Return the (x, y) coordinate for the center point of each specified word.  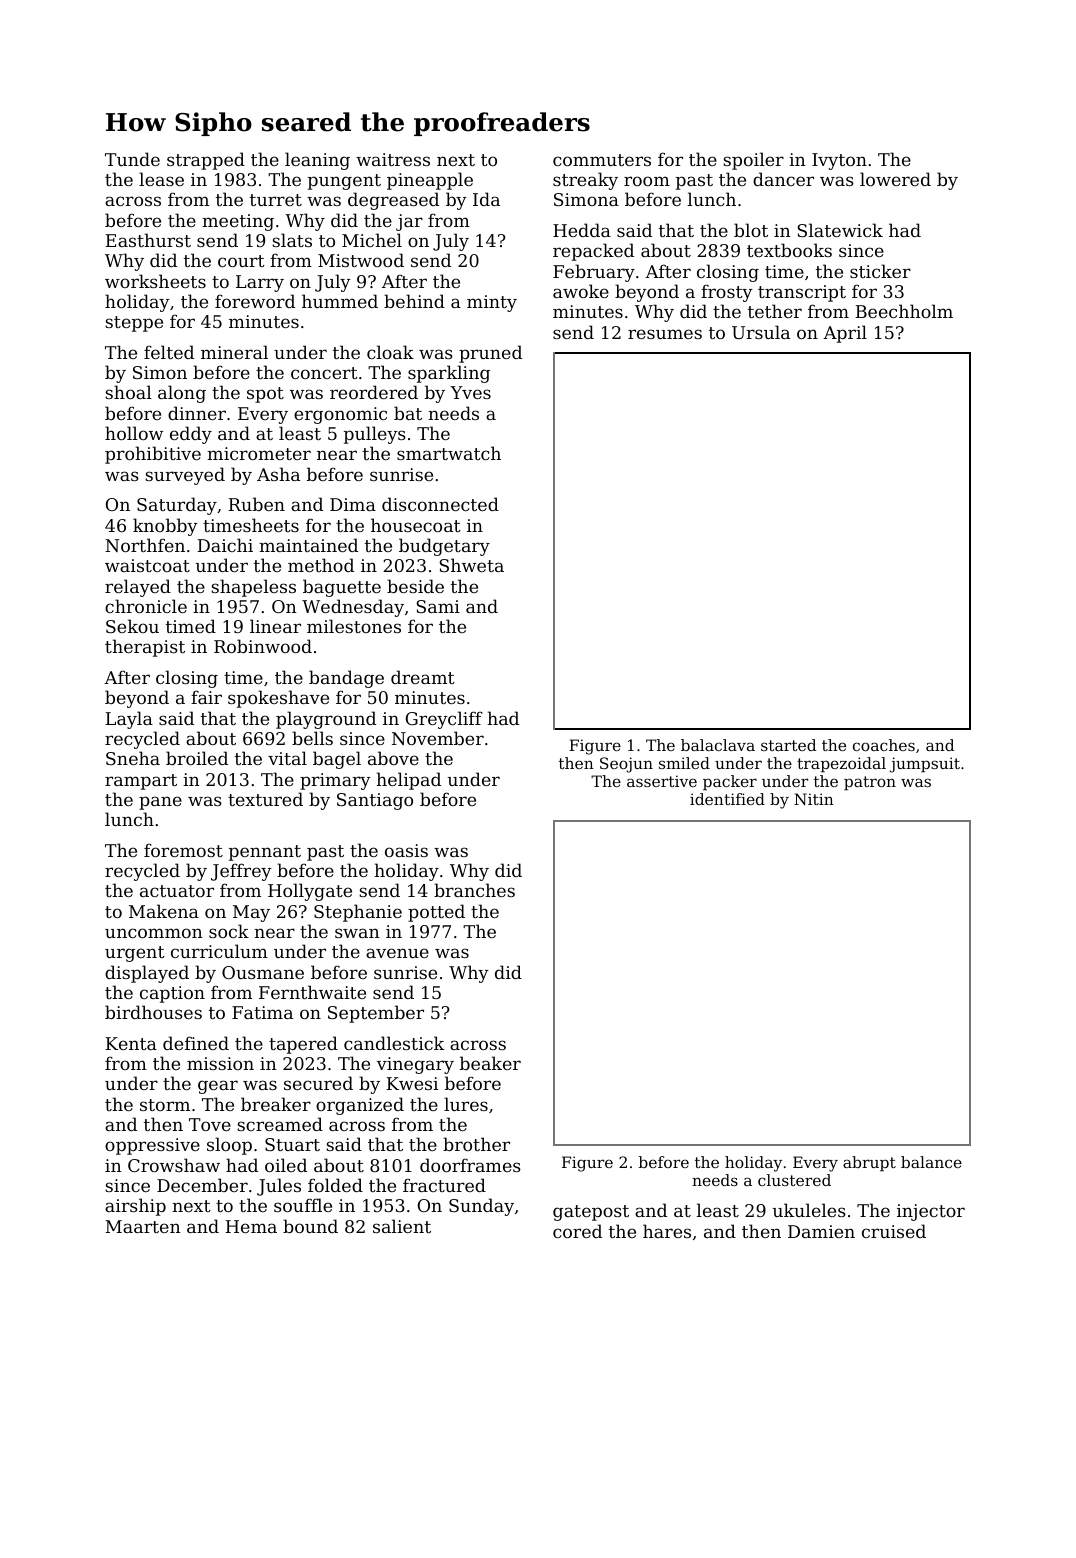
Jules (279, 1187)
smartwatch (449, 453)
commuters (602, 160)
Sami (438, 606)
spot (265, 395)
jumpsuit (924, 765)
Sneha (133, 758)
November (438, 738)
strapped (206, 161)
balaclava (718, 745)
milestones (354, 626)
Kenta (131, 1043)
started (788, 745)
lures (466, 1104)
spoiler (753, 161)
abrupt (869, 1164)
